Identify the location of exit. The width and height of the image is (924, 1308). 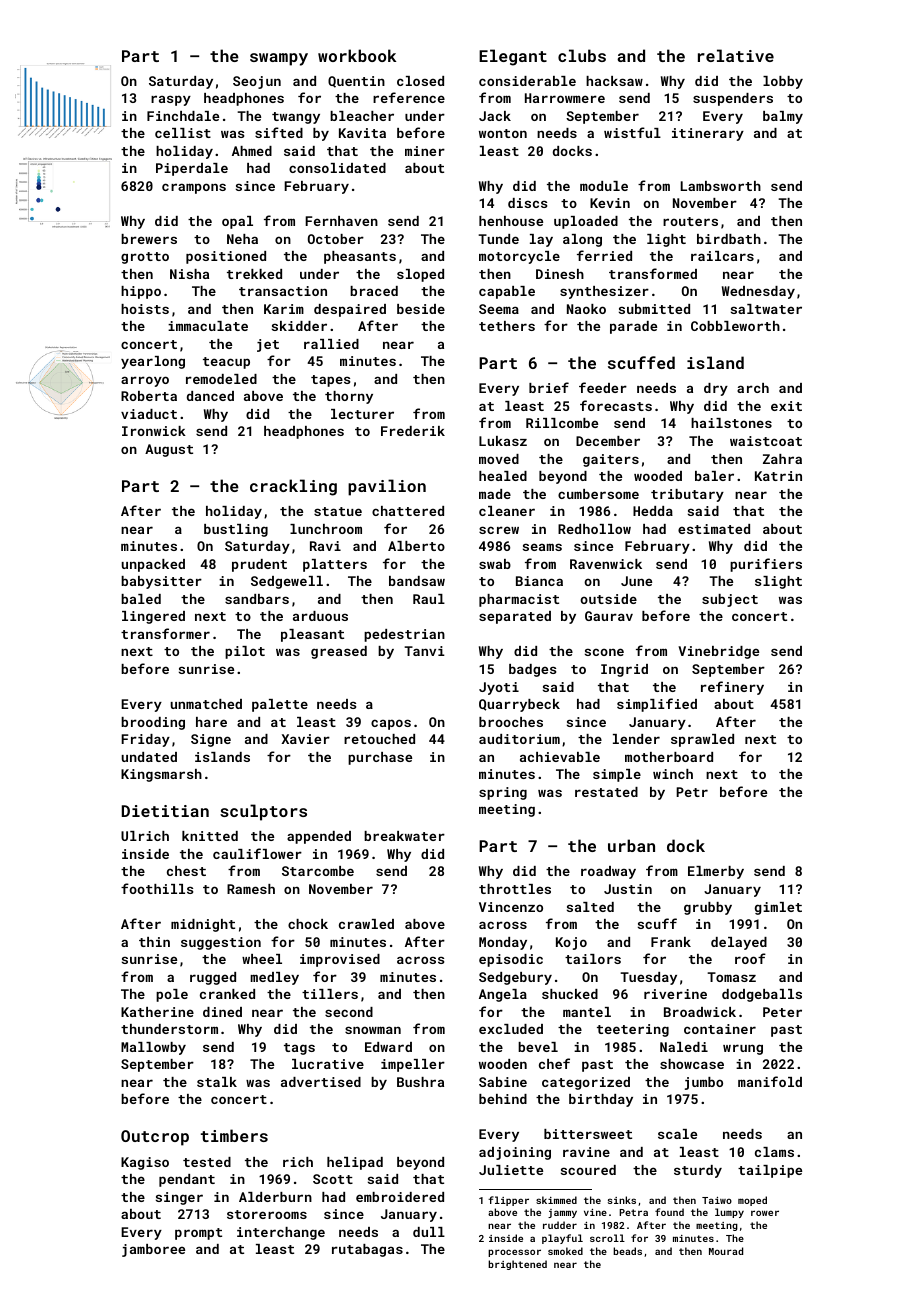
(786, 406).
